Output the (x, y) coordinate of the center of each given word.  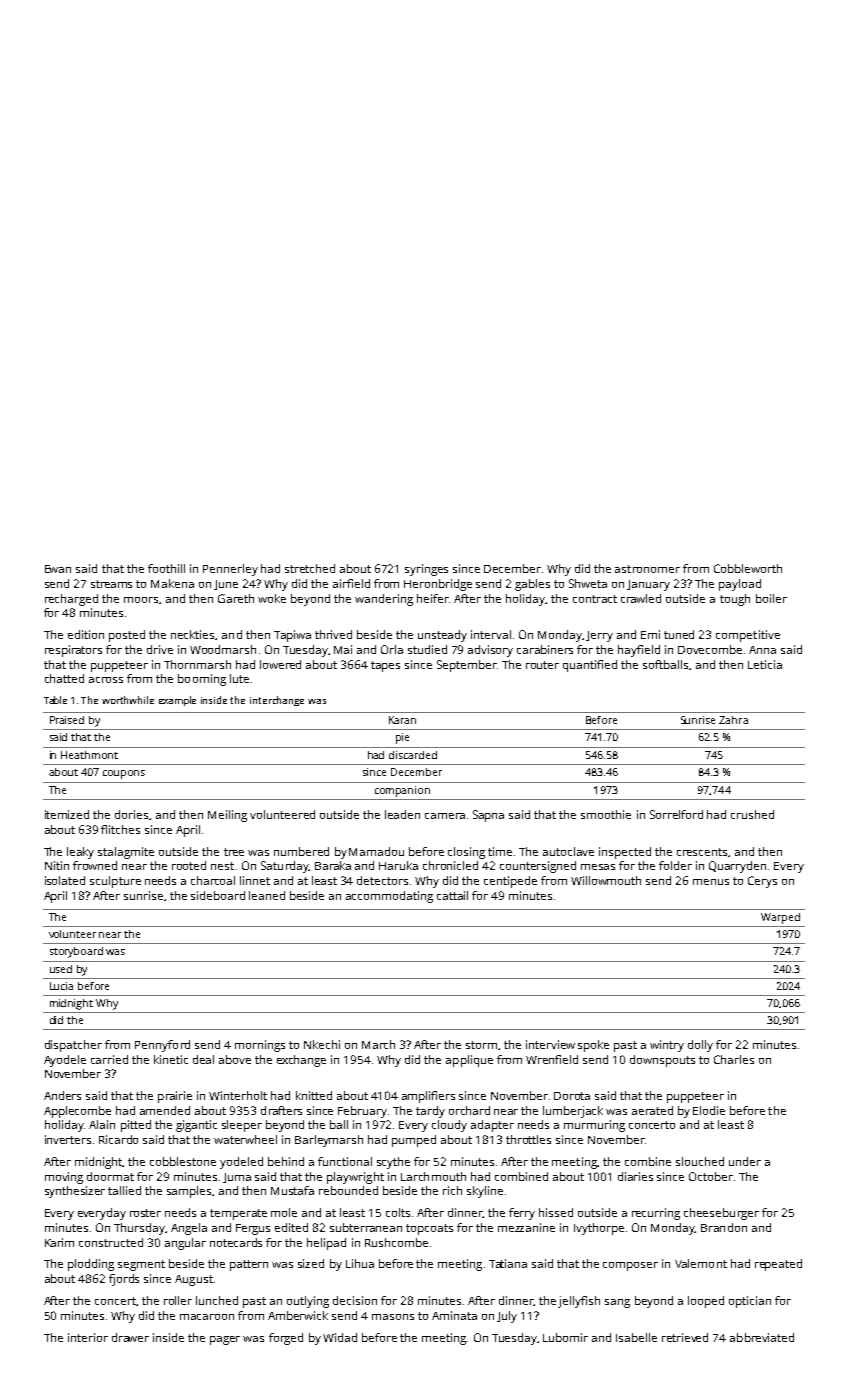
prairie (175, 1097)
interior (88, 1337)
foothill (166, 568)
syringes (426, 570)
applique (469, 1061)
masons (393, 1317)
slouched (700, 1161)
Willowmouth (606, 880)
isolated (65, 880)
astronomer (647, 569)
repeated (778, 1265)
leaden (402, 814)
